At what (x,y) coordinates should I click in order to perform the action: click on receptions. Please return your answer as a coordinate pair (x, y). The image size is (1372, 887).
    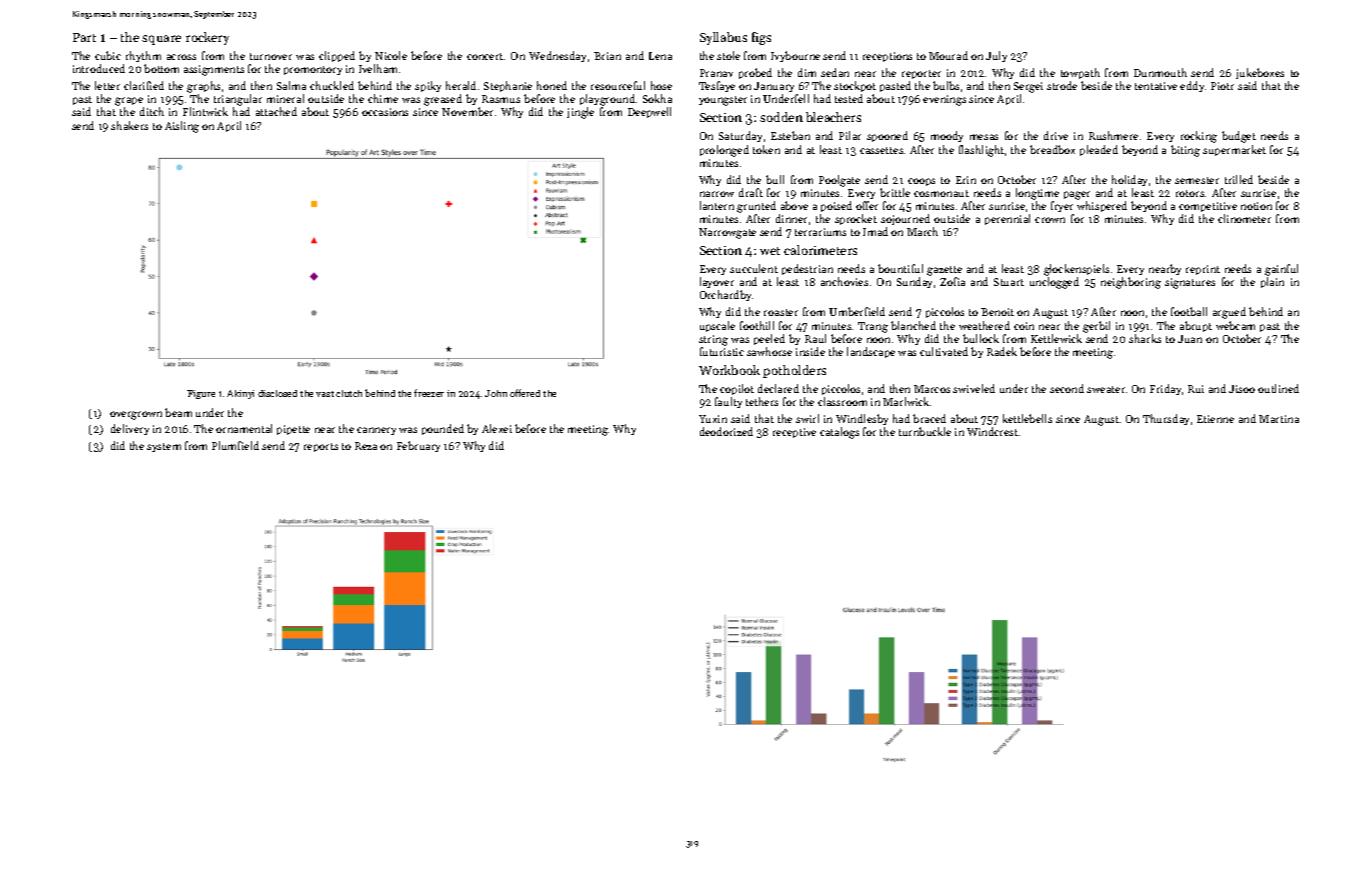
    Looking at the image, I should click on (887, 57).
